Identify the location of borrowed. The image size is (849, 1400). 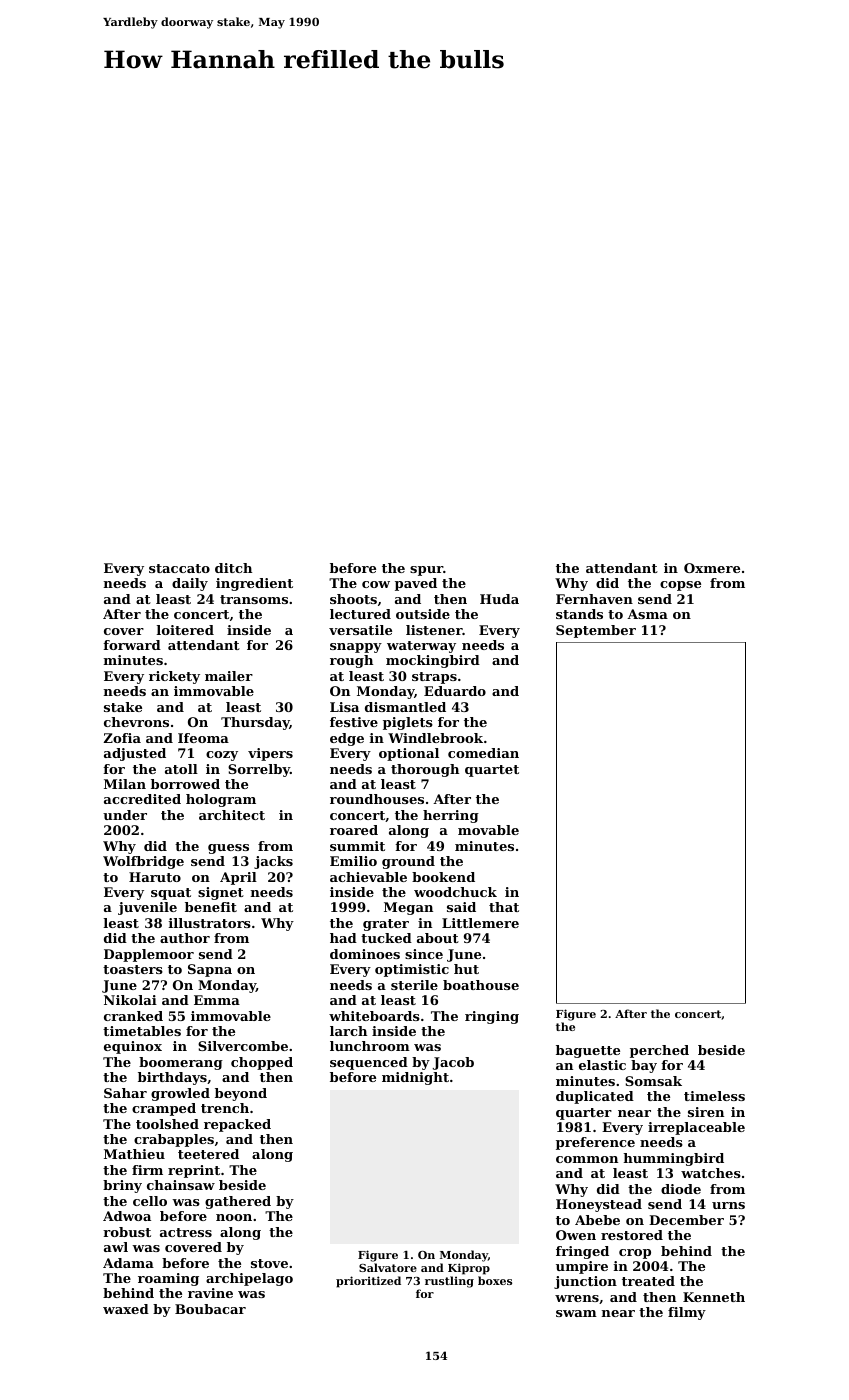
(185, 784).
